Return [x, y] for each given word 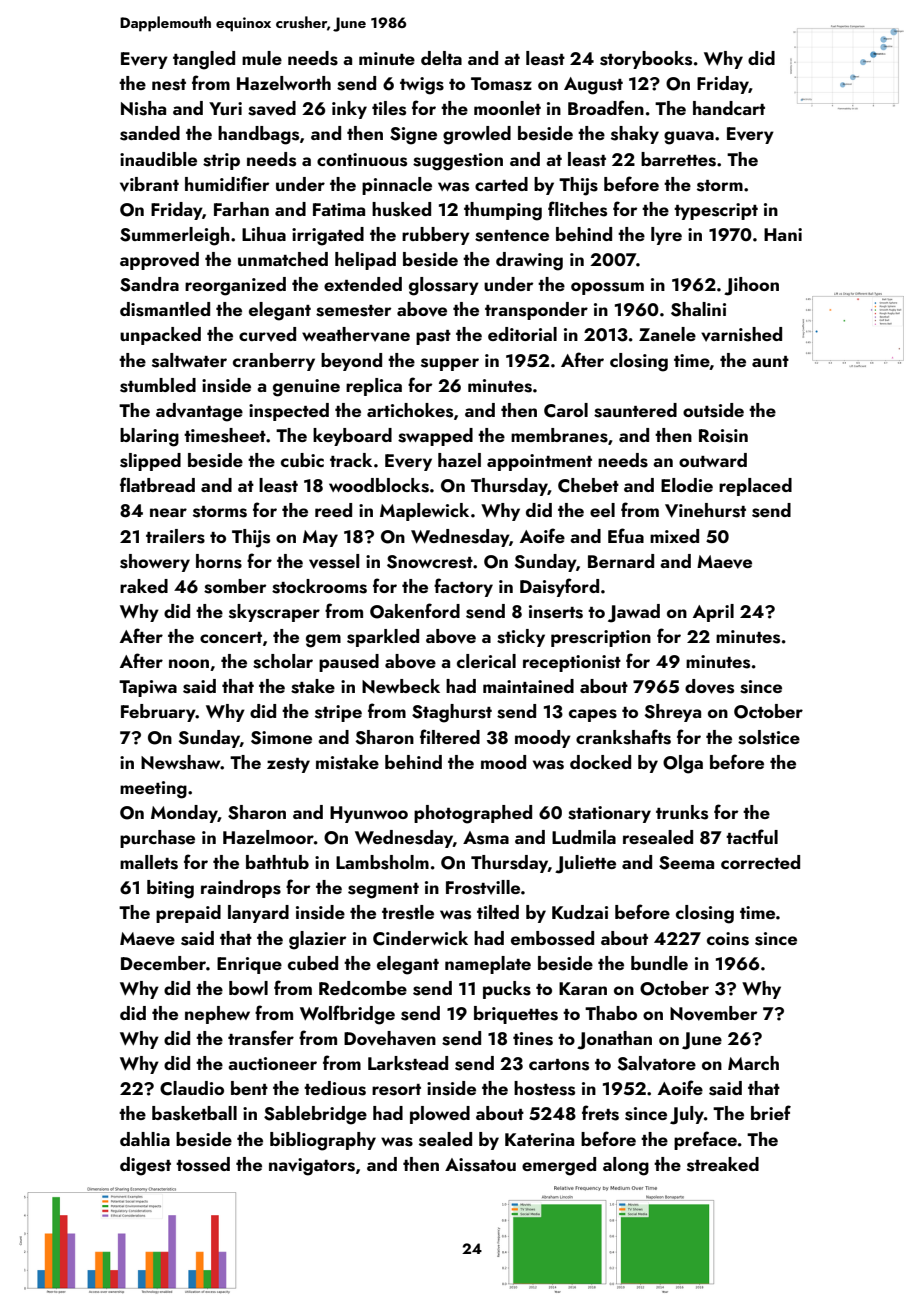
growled [477, 135]
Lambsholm [382, 862]
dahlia [145, 1139]
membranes [559, 435]
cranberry [274, 362]
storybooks [646, 60]
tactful [752, 836]
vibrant [149, 184]
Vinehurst [705, 510]
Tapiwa [148, 688]
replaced [755, 487]
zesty [288, 765]
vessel [334, 561]
